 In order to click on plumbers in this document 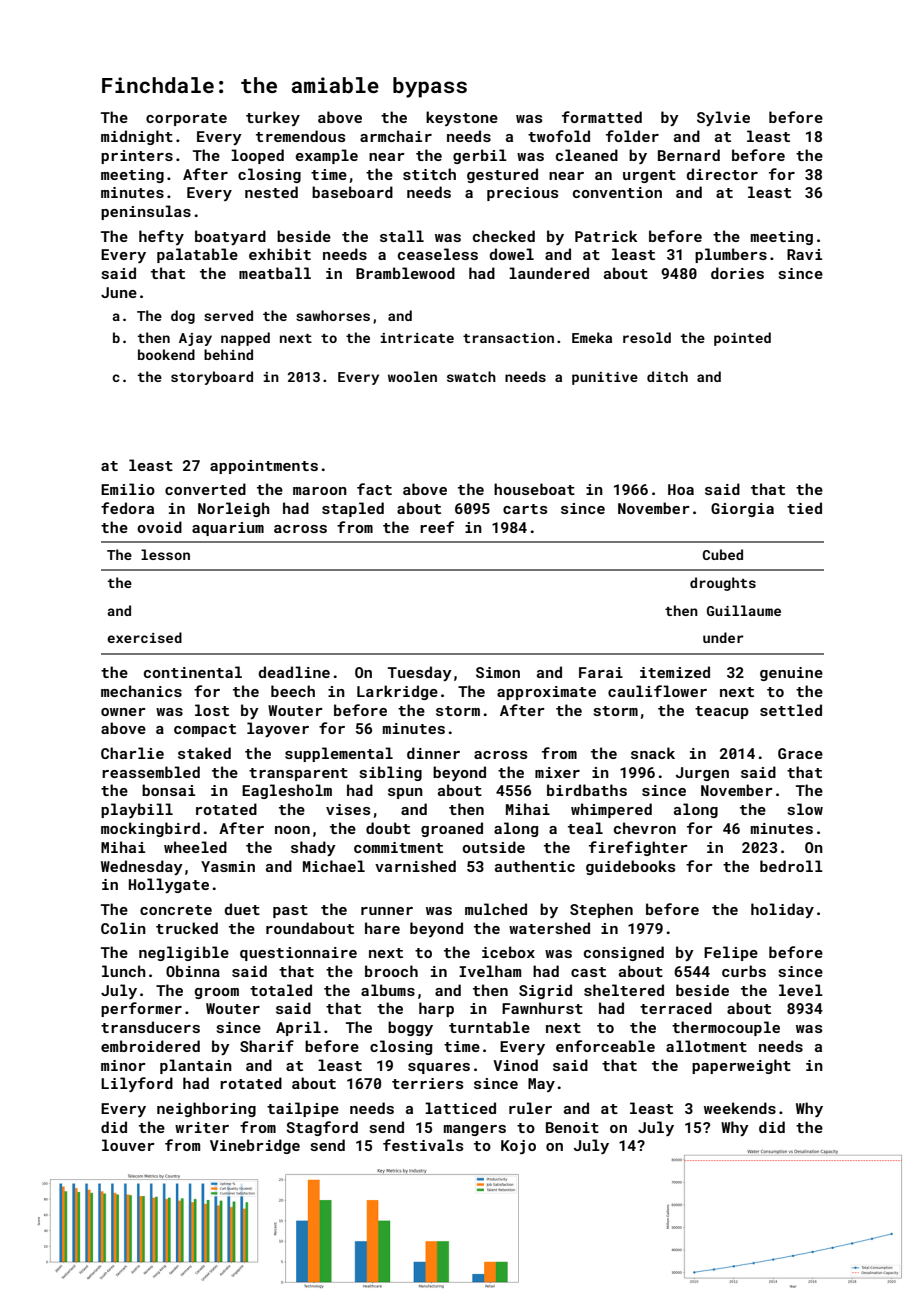, I will do `click(731, 255)`.
